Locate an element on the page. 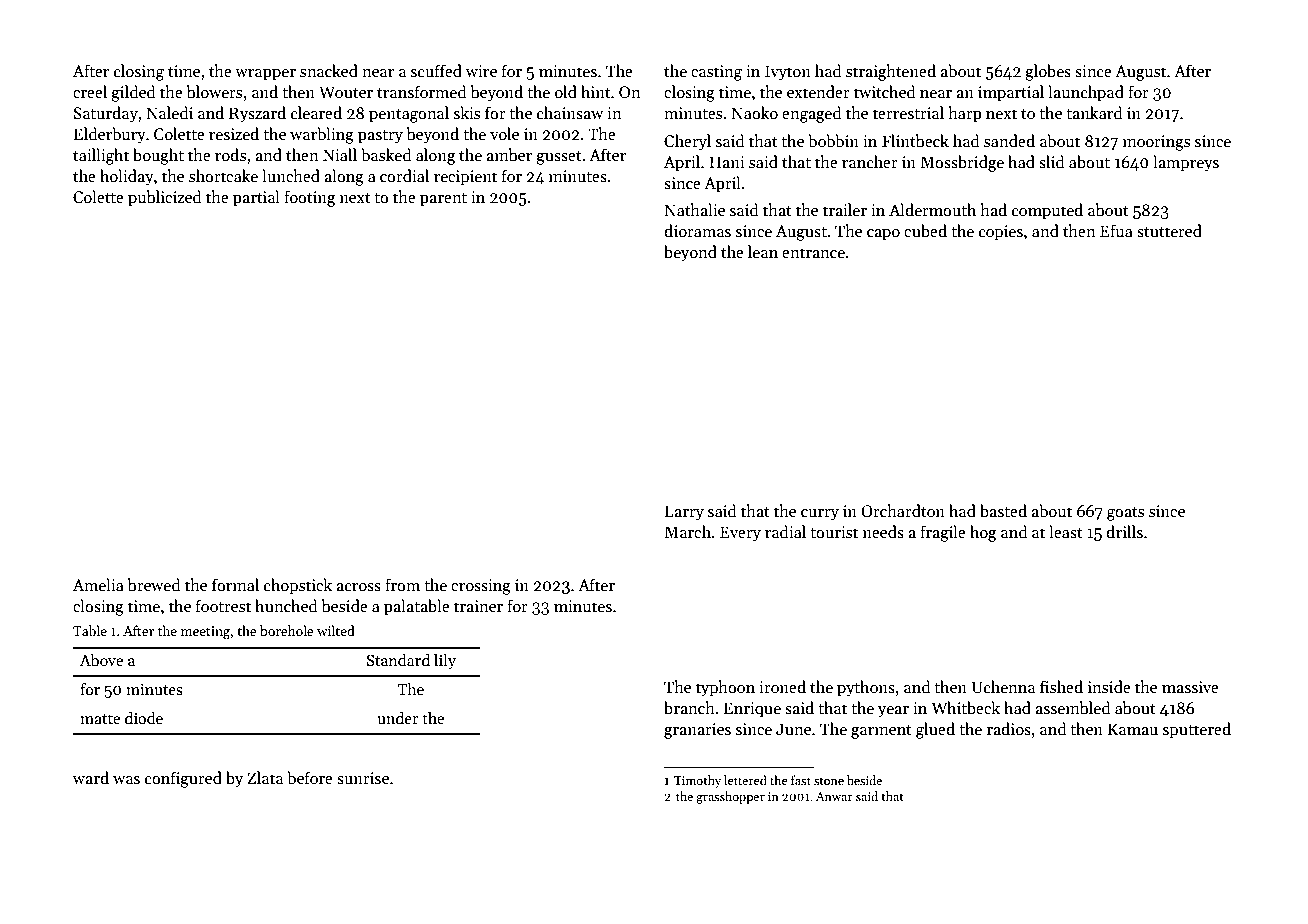  Nathalie is located at coordinates (694, 209).
